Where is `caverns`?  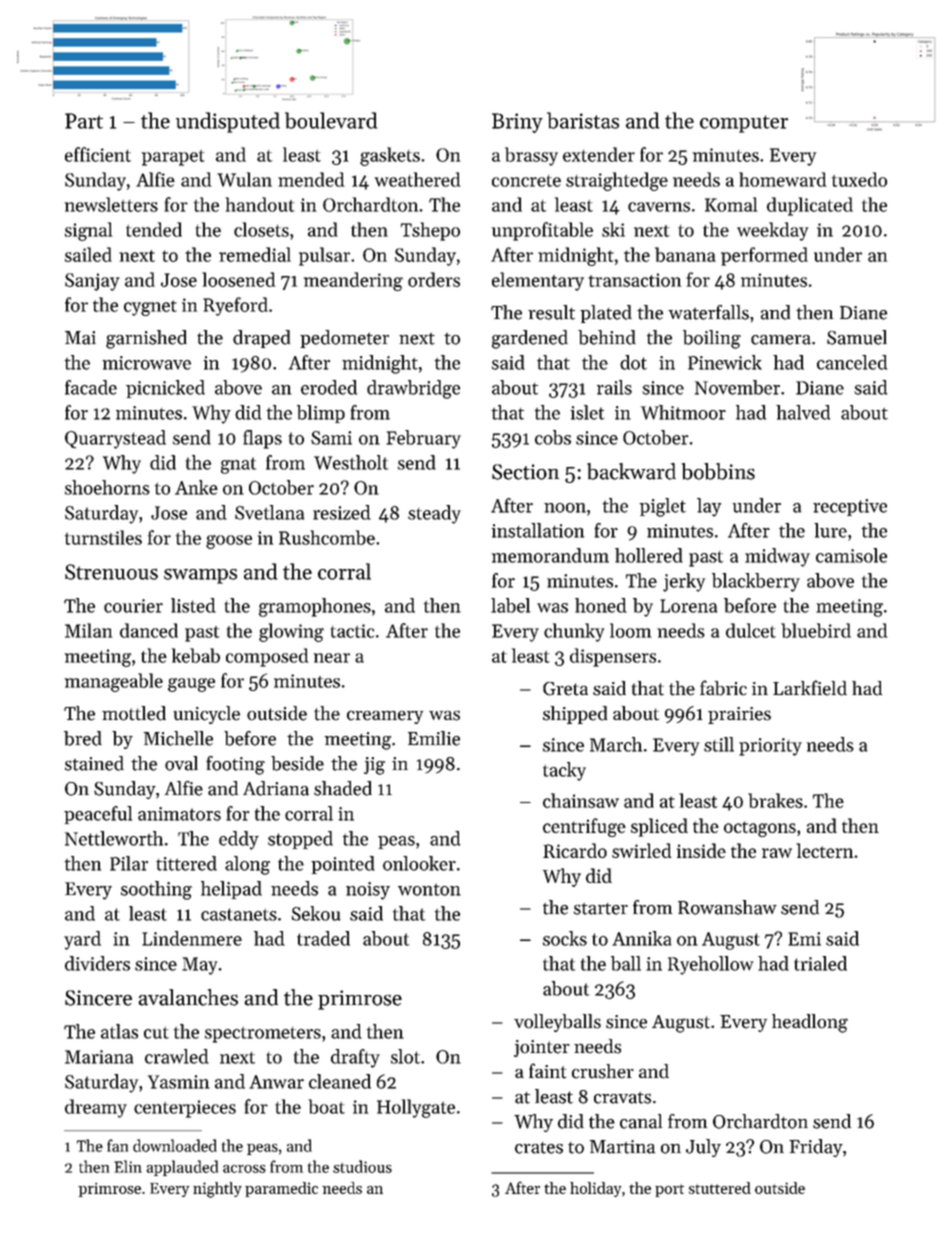
caverns is located at coordinates (659, 207).
